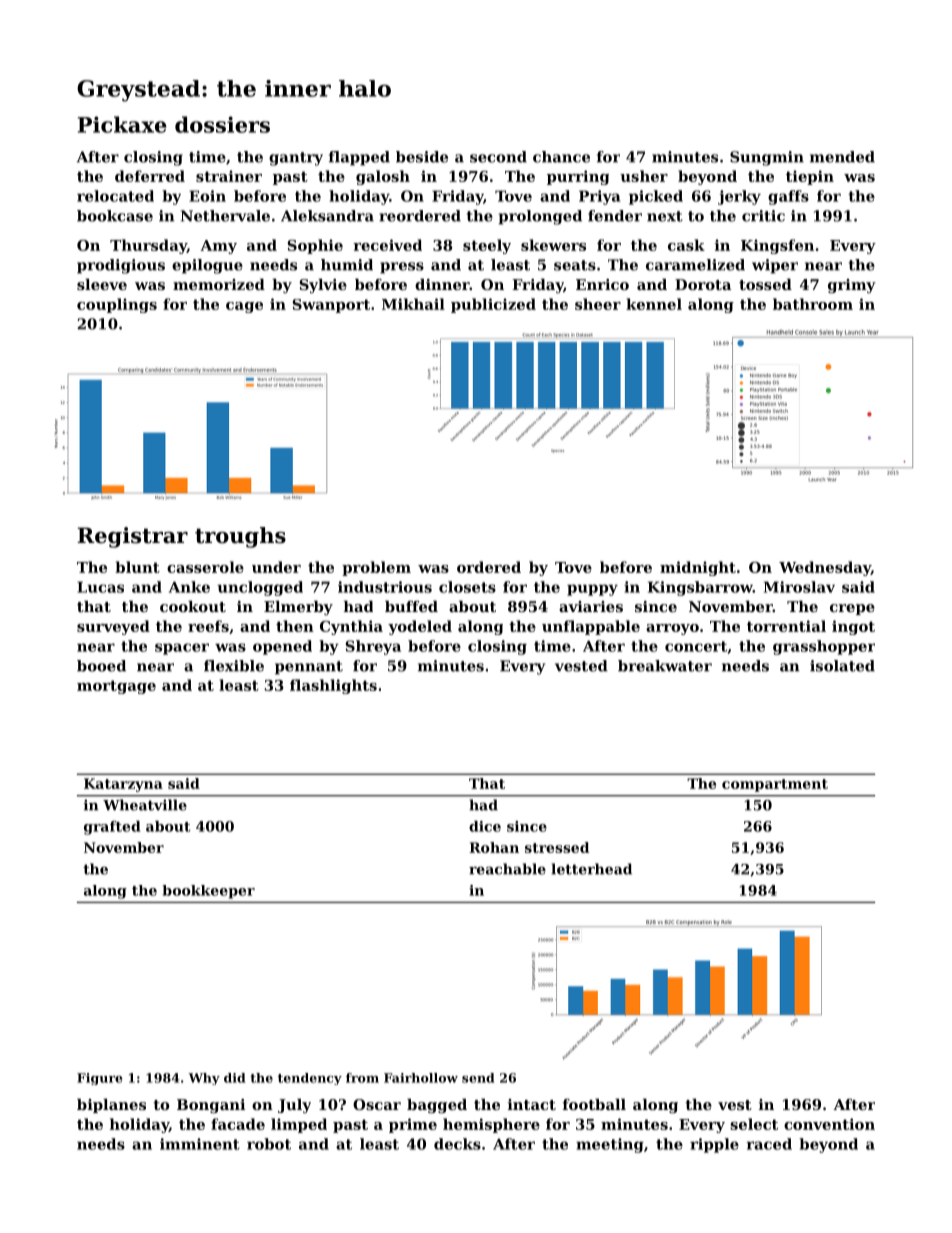 This screenshot has height=1233, width=952. What do you see at coordinates (788, 197) in the screenshot?
I see `gaffs` at bounding box center [788, 197].
